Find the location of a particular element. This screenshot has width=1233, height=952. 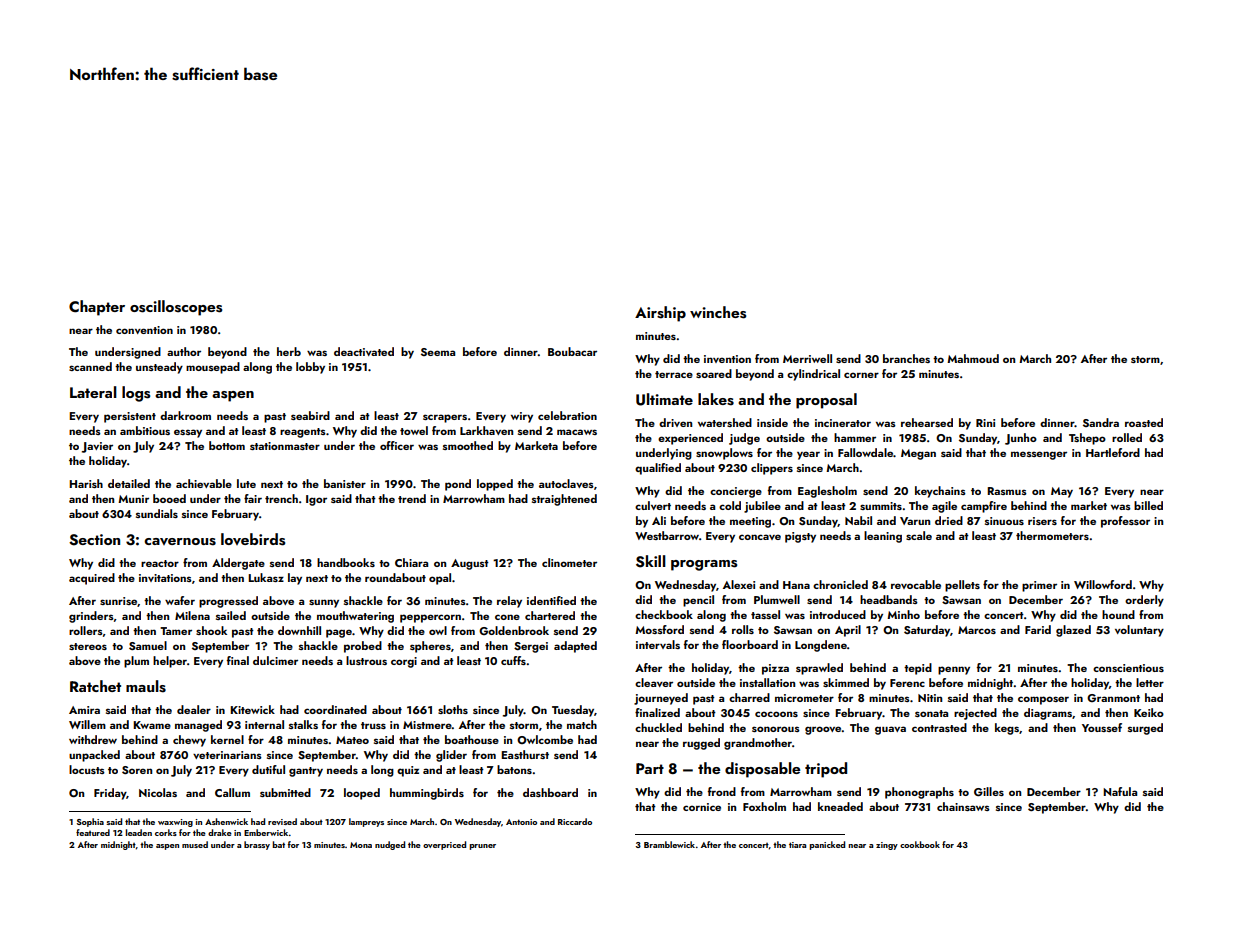

logs is located at coordinates (136, 394).
